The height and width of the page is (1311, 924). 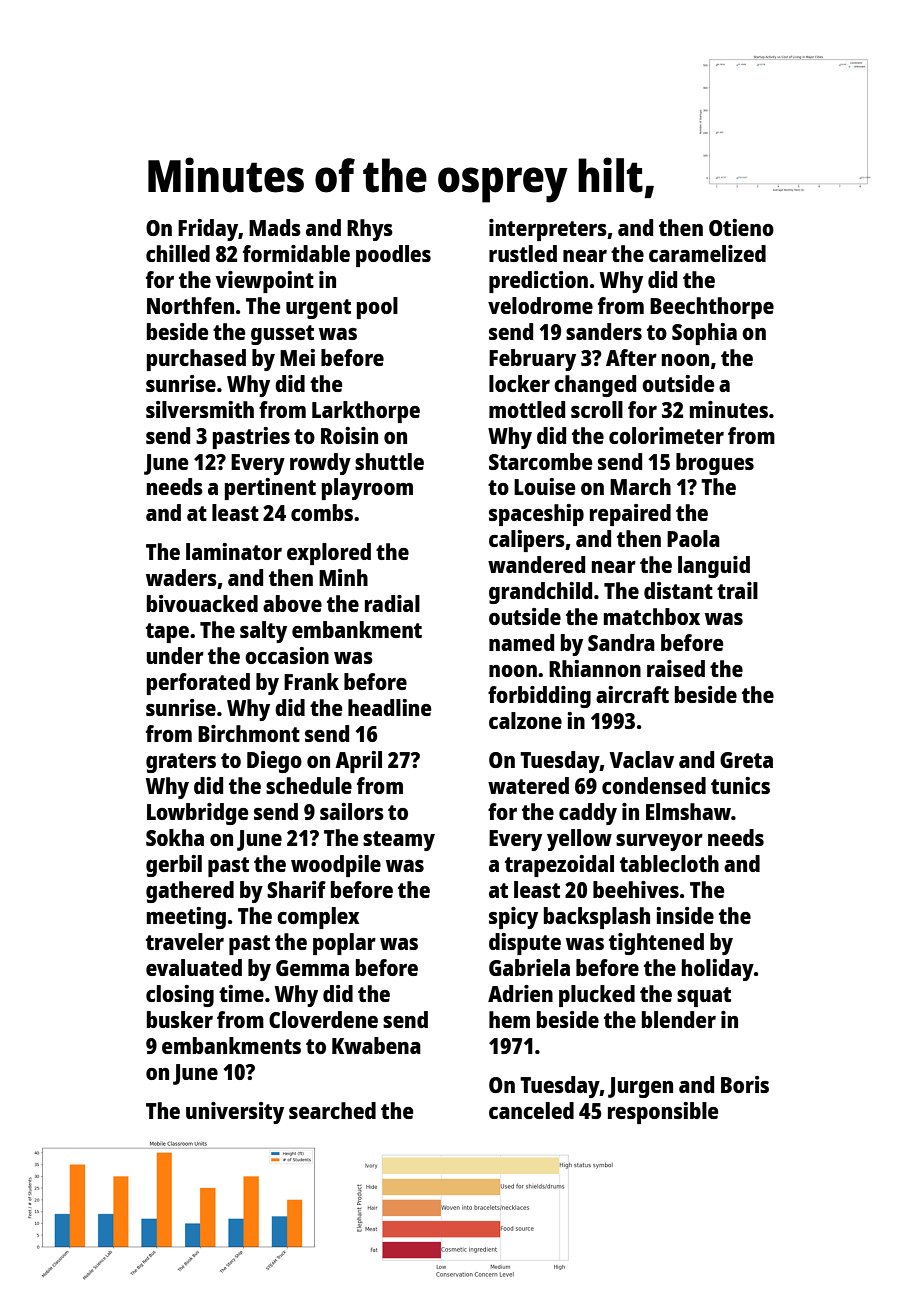 I want to click on tablecloth, so click(x=669, y=863).
